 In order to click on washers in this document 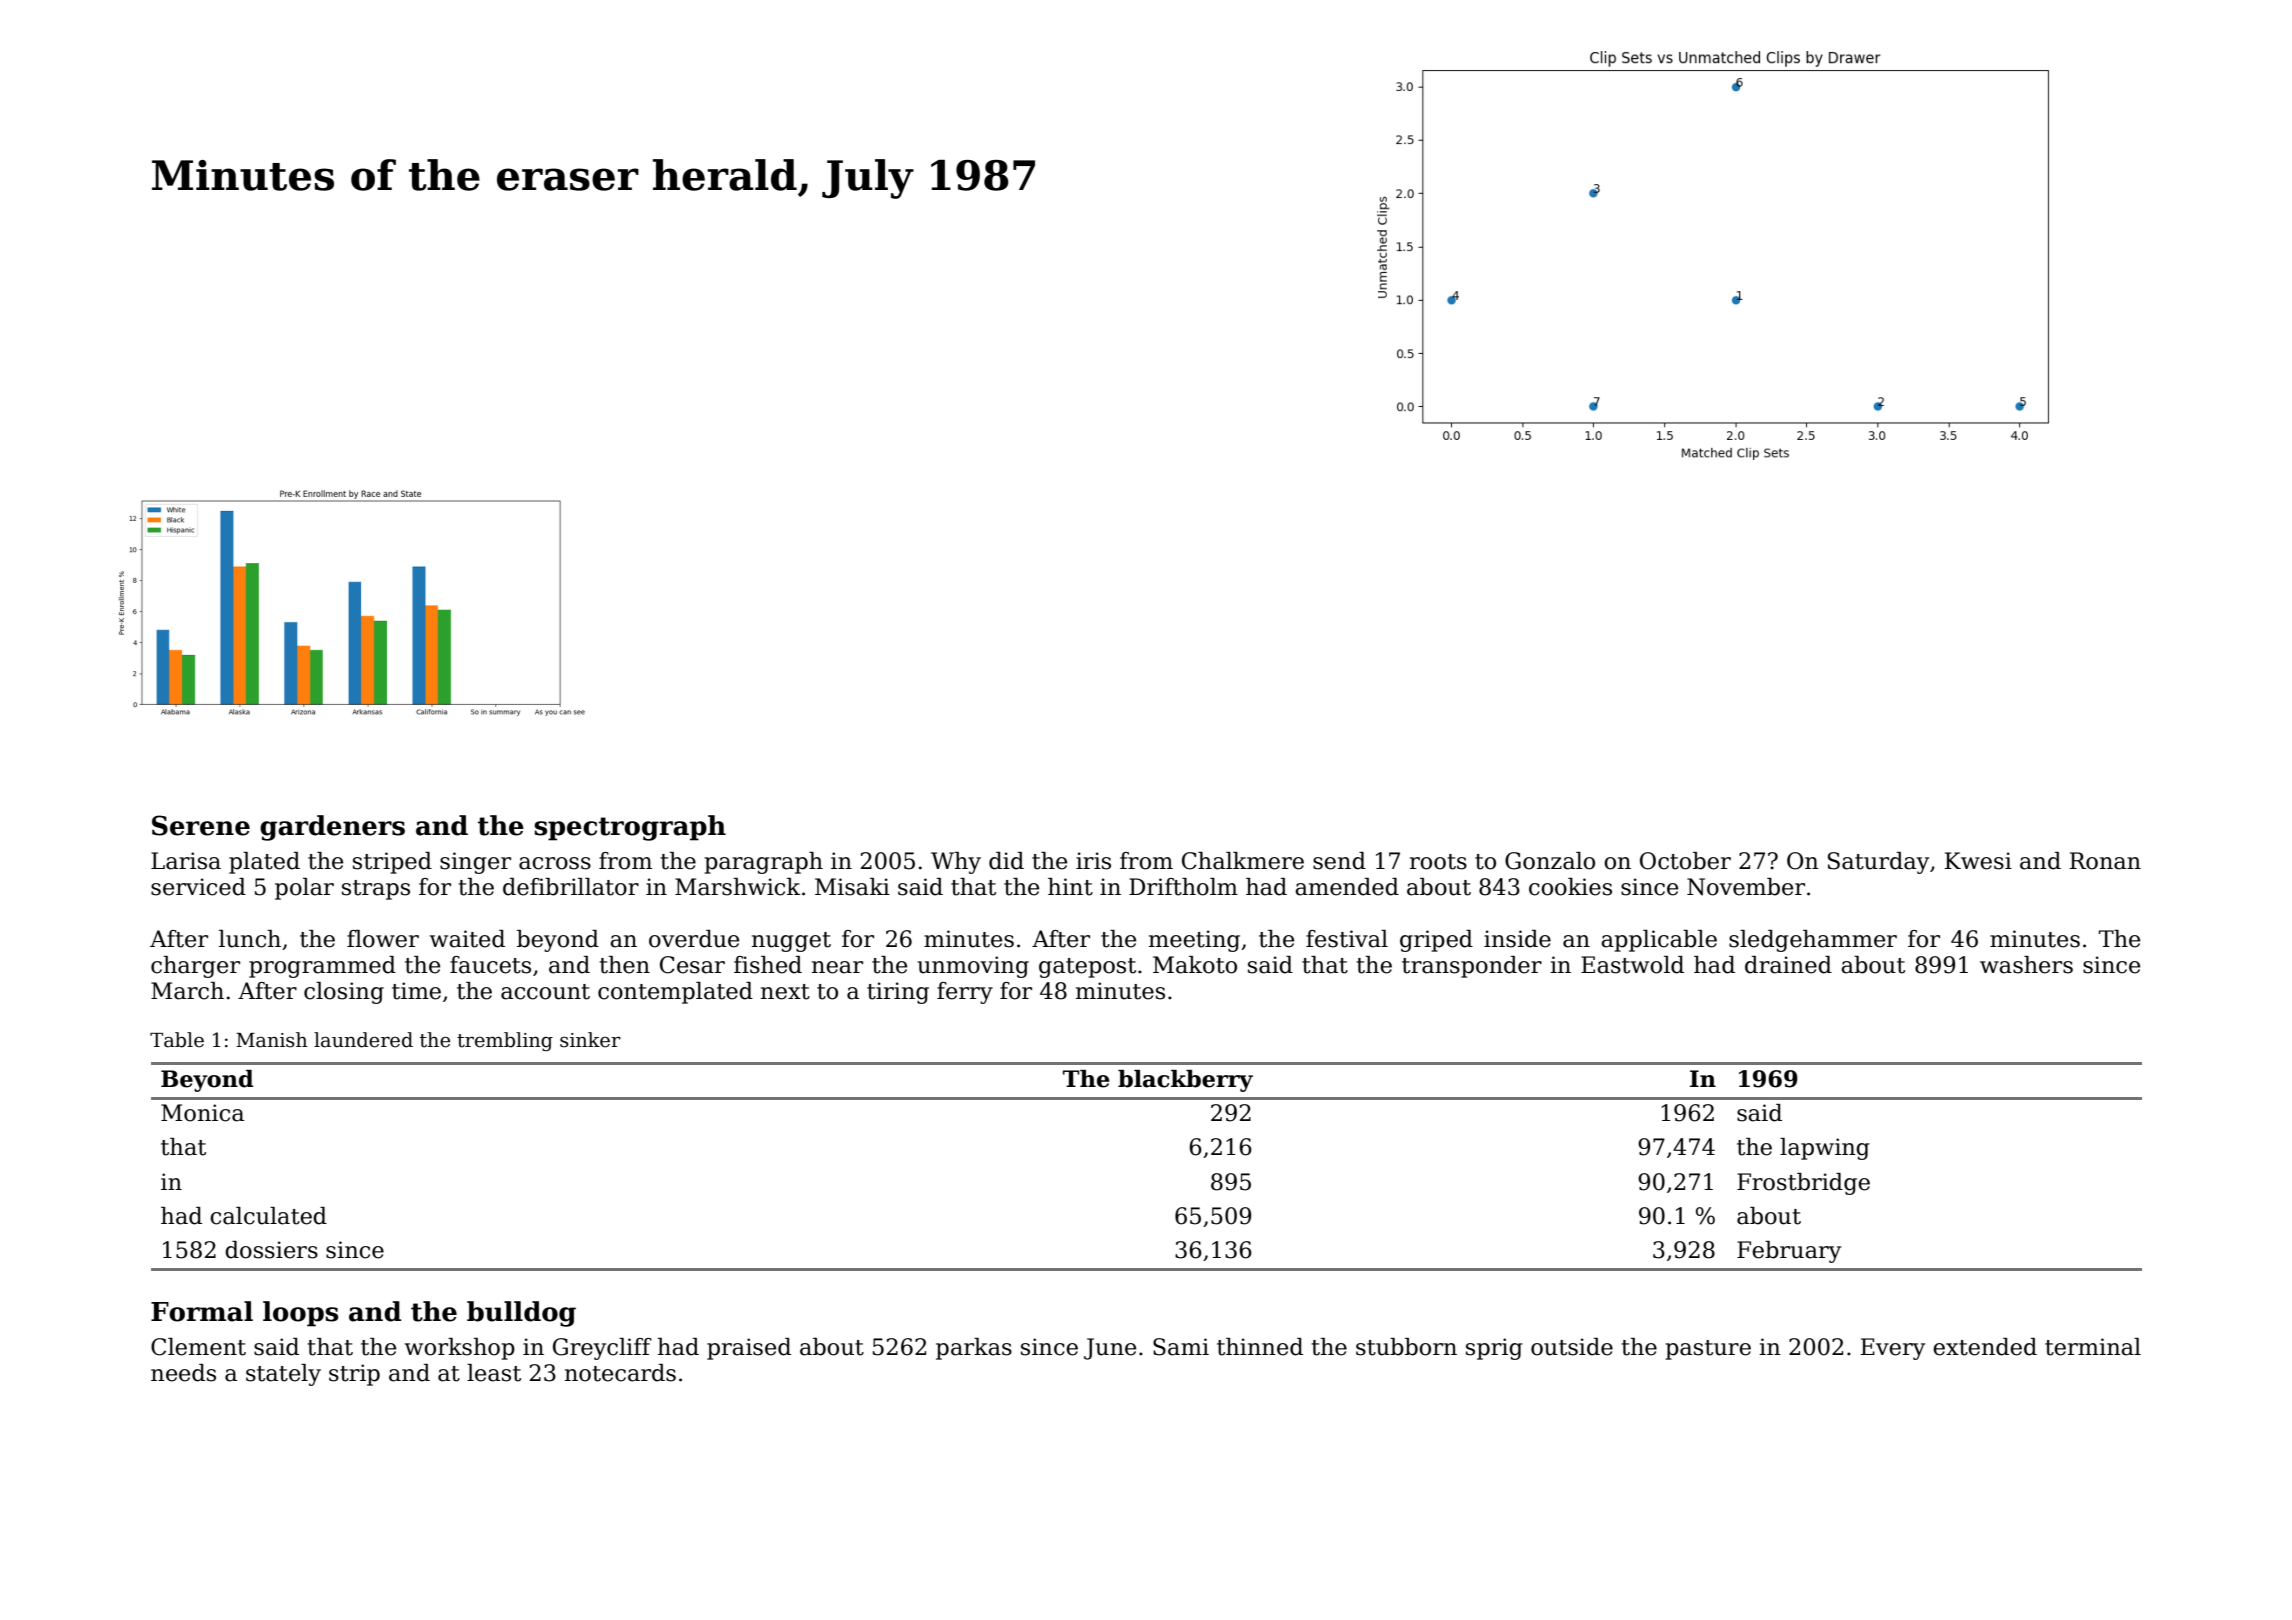, I will do `click(2026, 965)`.
